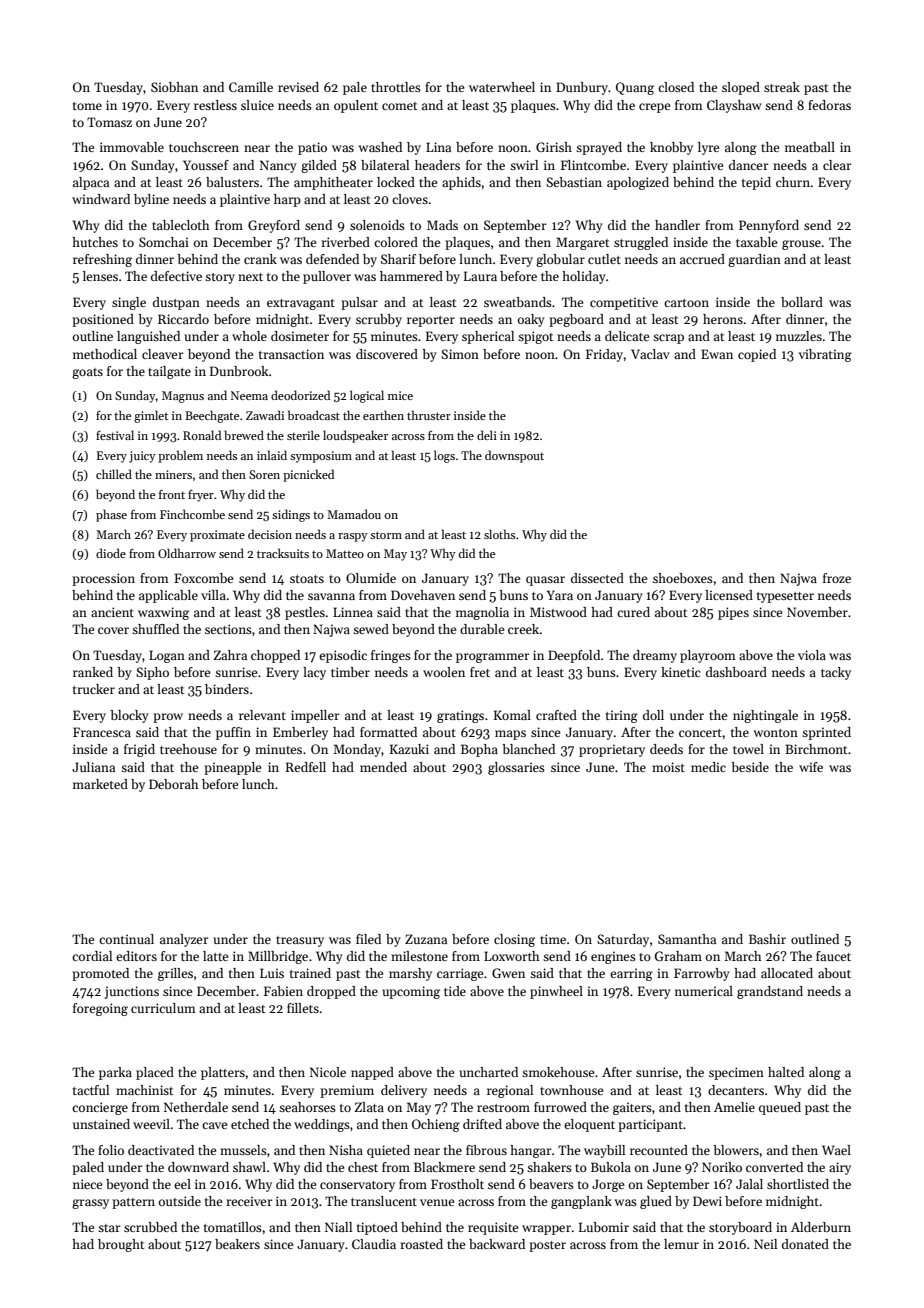 Image resolution: width=924 pixels, height=1308 pixels. Describe the element at coordinates (100, 276) in the page. I see `lenses` at that location.
